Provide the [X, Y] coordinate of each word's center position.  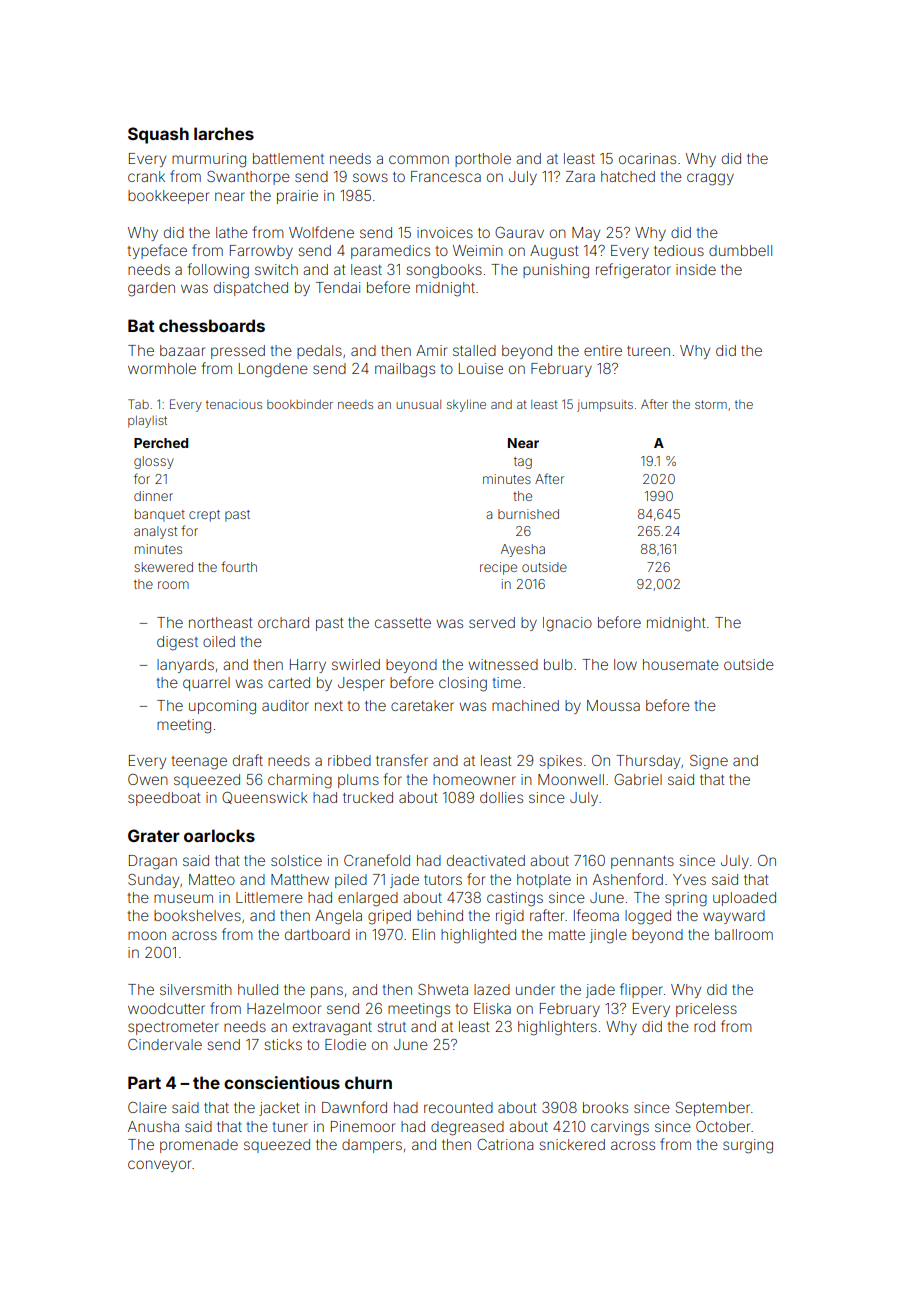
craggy [710, 179]
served [492, 622]
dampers [372, 1146]
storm [711, 404]
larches [224, 133]
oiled [219, 641]
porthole [483, 160]
